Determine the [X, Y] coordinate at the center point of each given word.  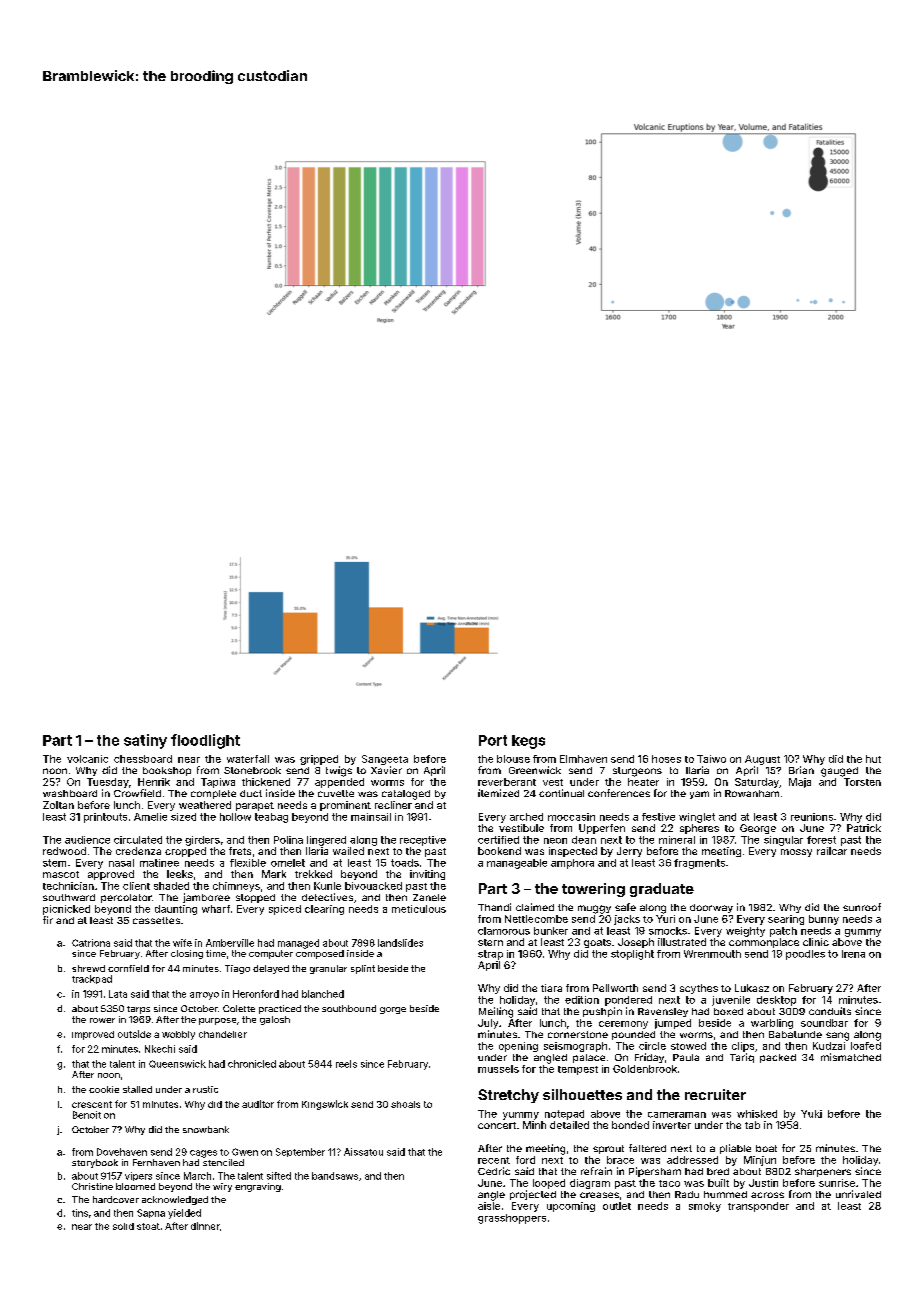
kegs [528, 742]
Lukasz [752, 988]
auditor [258, 1104]
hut [873, 759]
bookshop [167, 771]
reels [346, 1064]
